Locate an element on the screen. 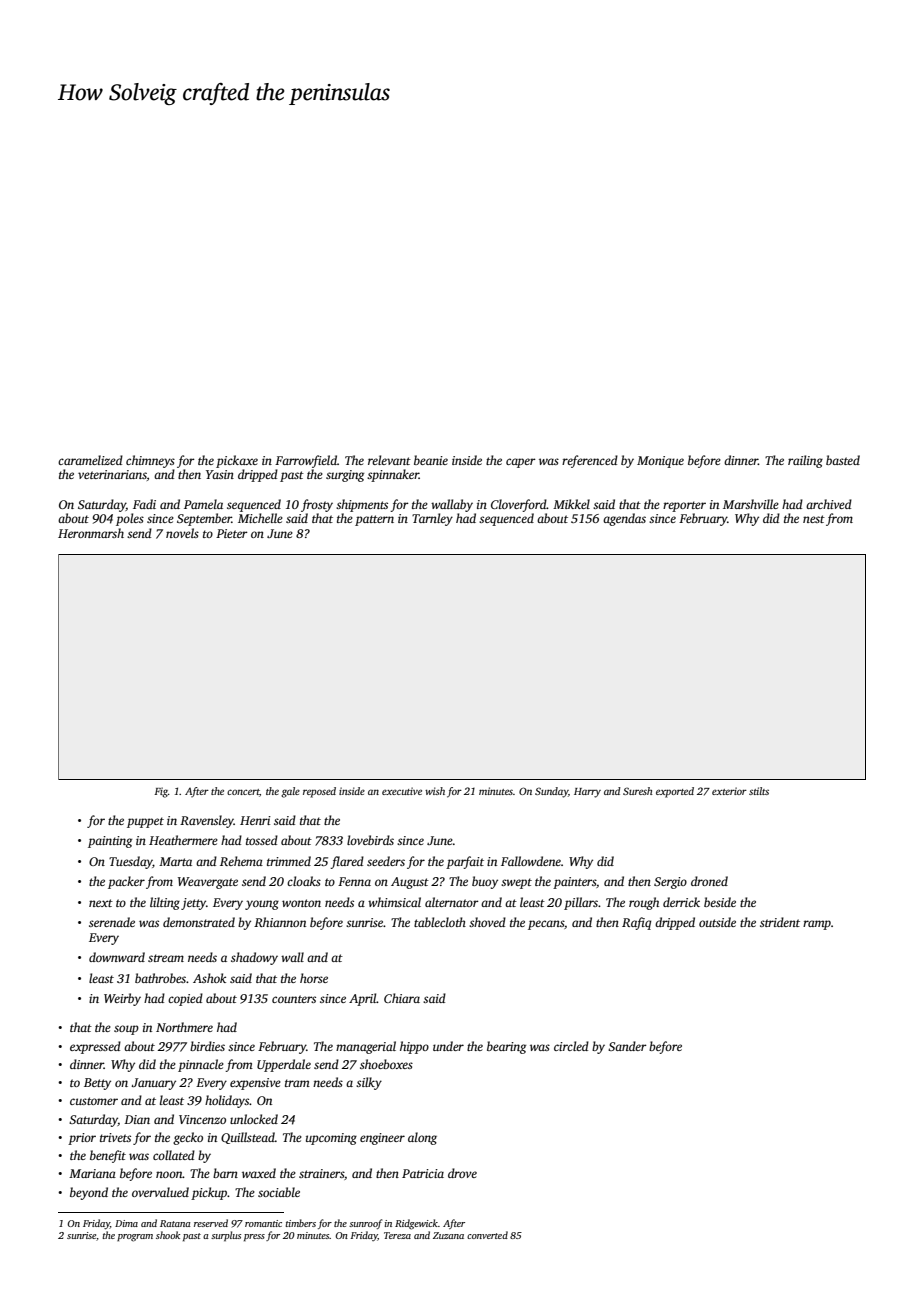 The width and height of the screenshot is (924, 1308). Sander is located at coordinates (627, 1046).
